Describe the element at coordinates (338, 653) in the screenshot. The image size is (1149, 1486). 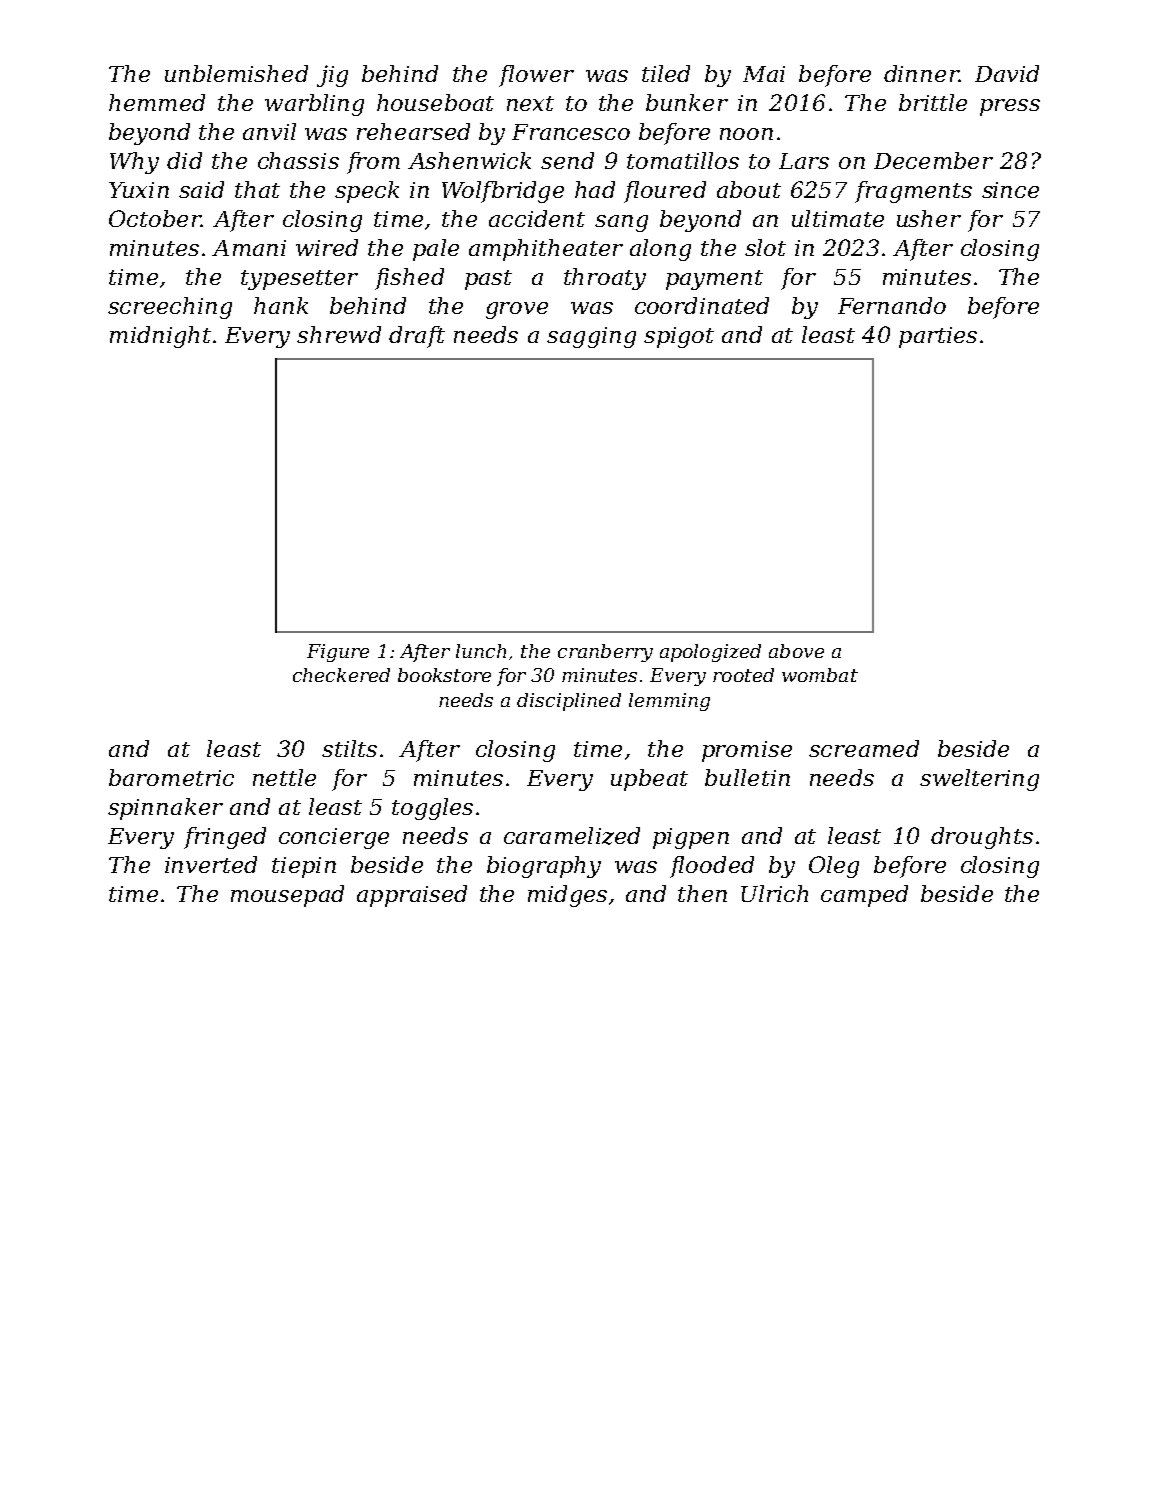
I see `Figure` at that location.
